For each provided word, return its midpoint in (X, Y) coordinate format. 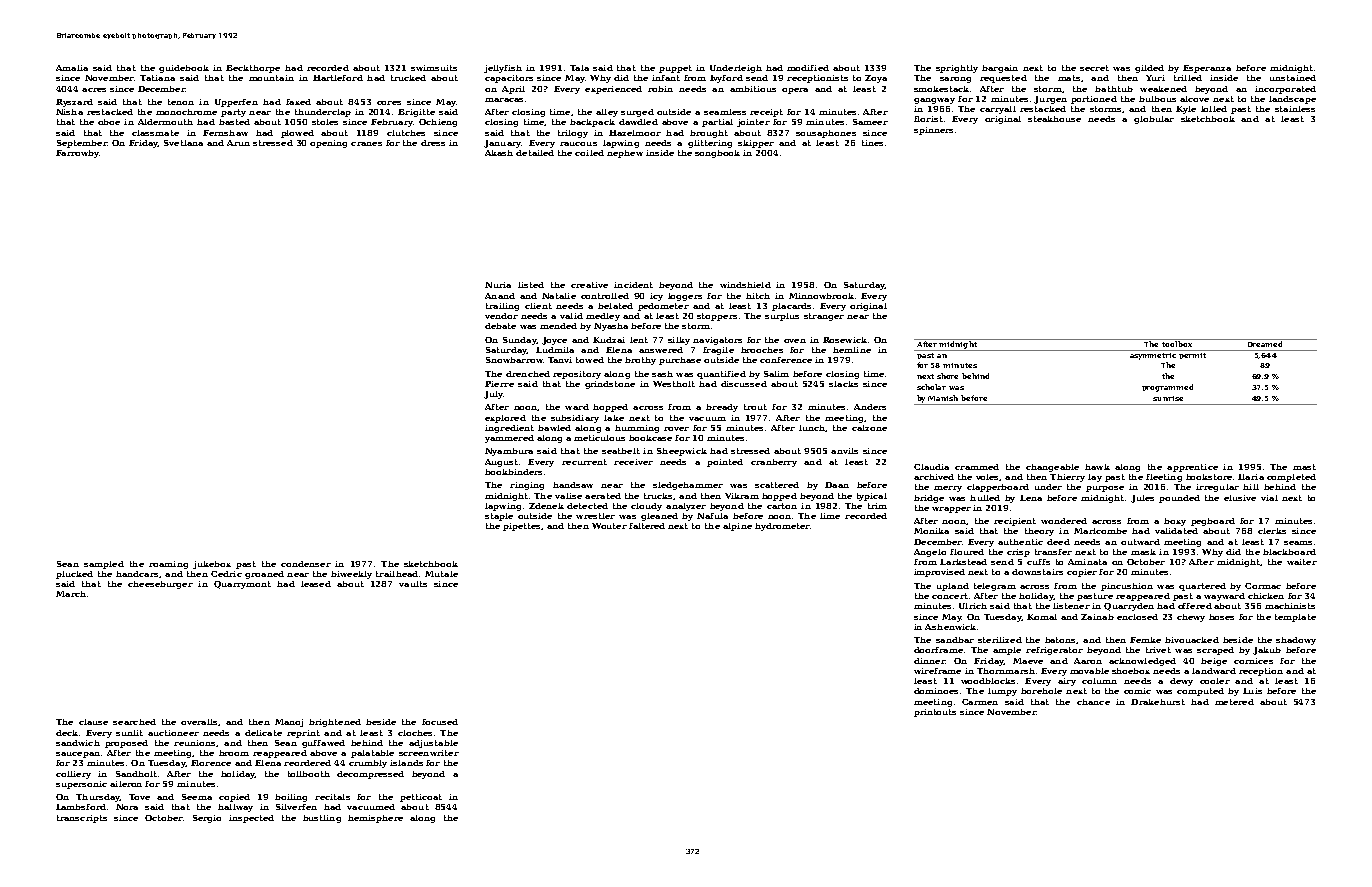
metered (1234, 702)
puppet (675, 69)
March (71, 594)
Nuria (498, 285)
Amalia (72, 68)
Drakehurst (1158, 702)
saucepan (78, 755)
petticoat (421, 798)
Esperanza (1207, 69)
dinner (929, 661)
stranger (824, 317)
